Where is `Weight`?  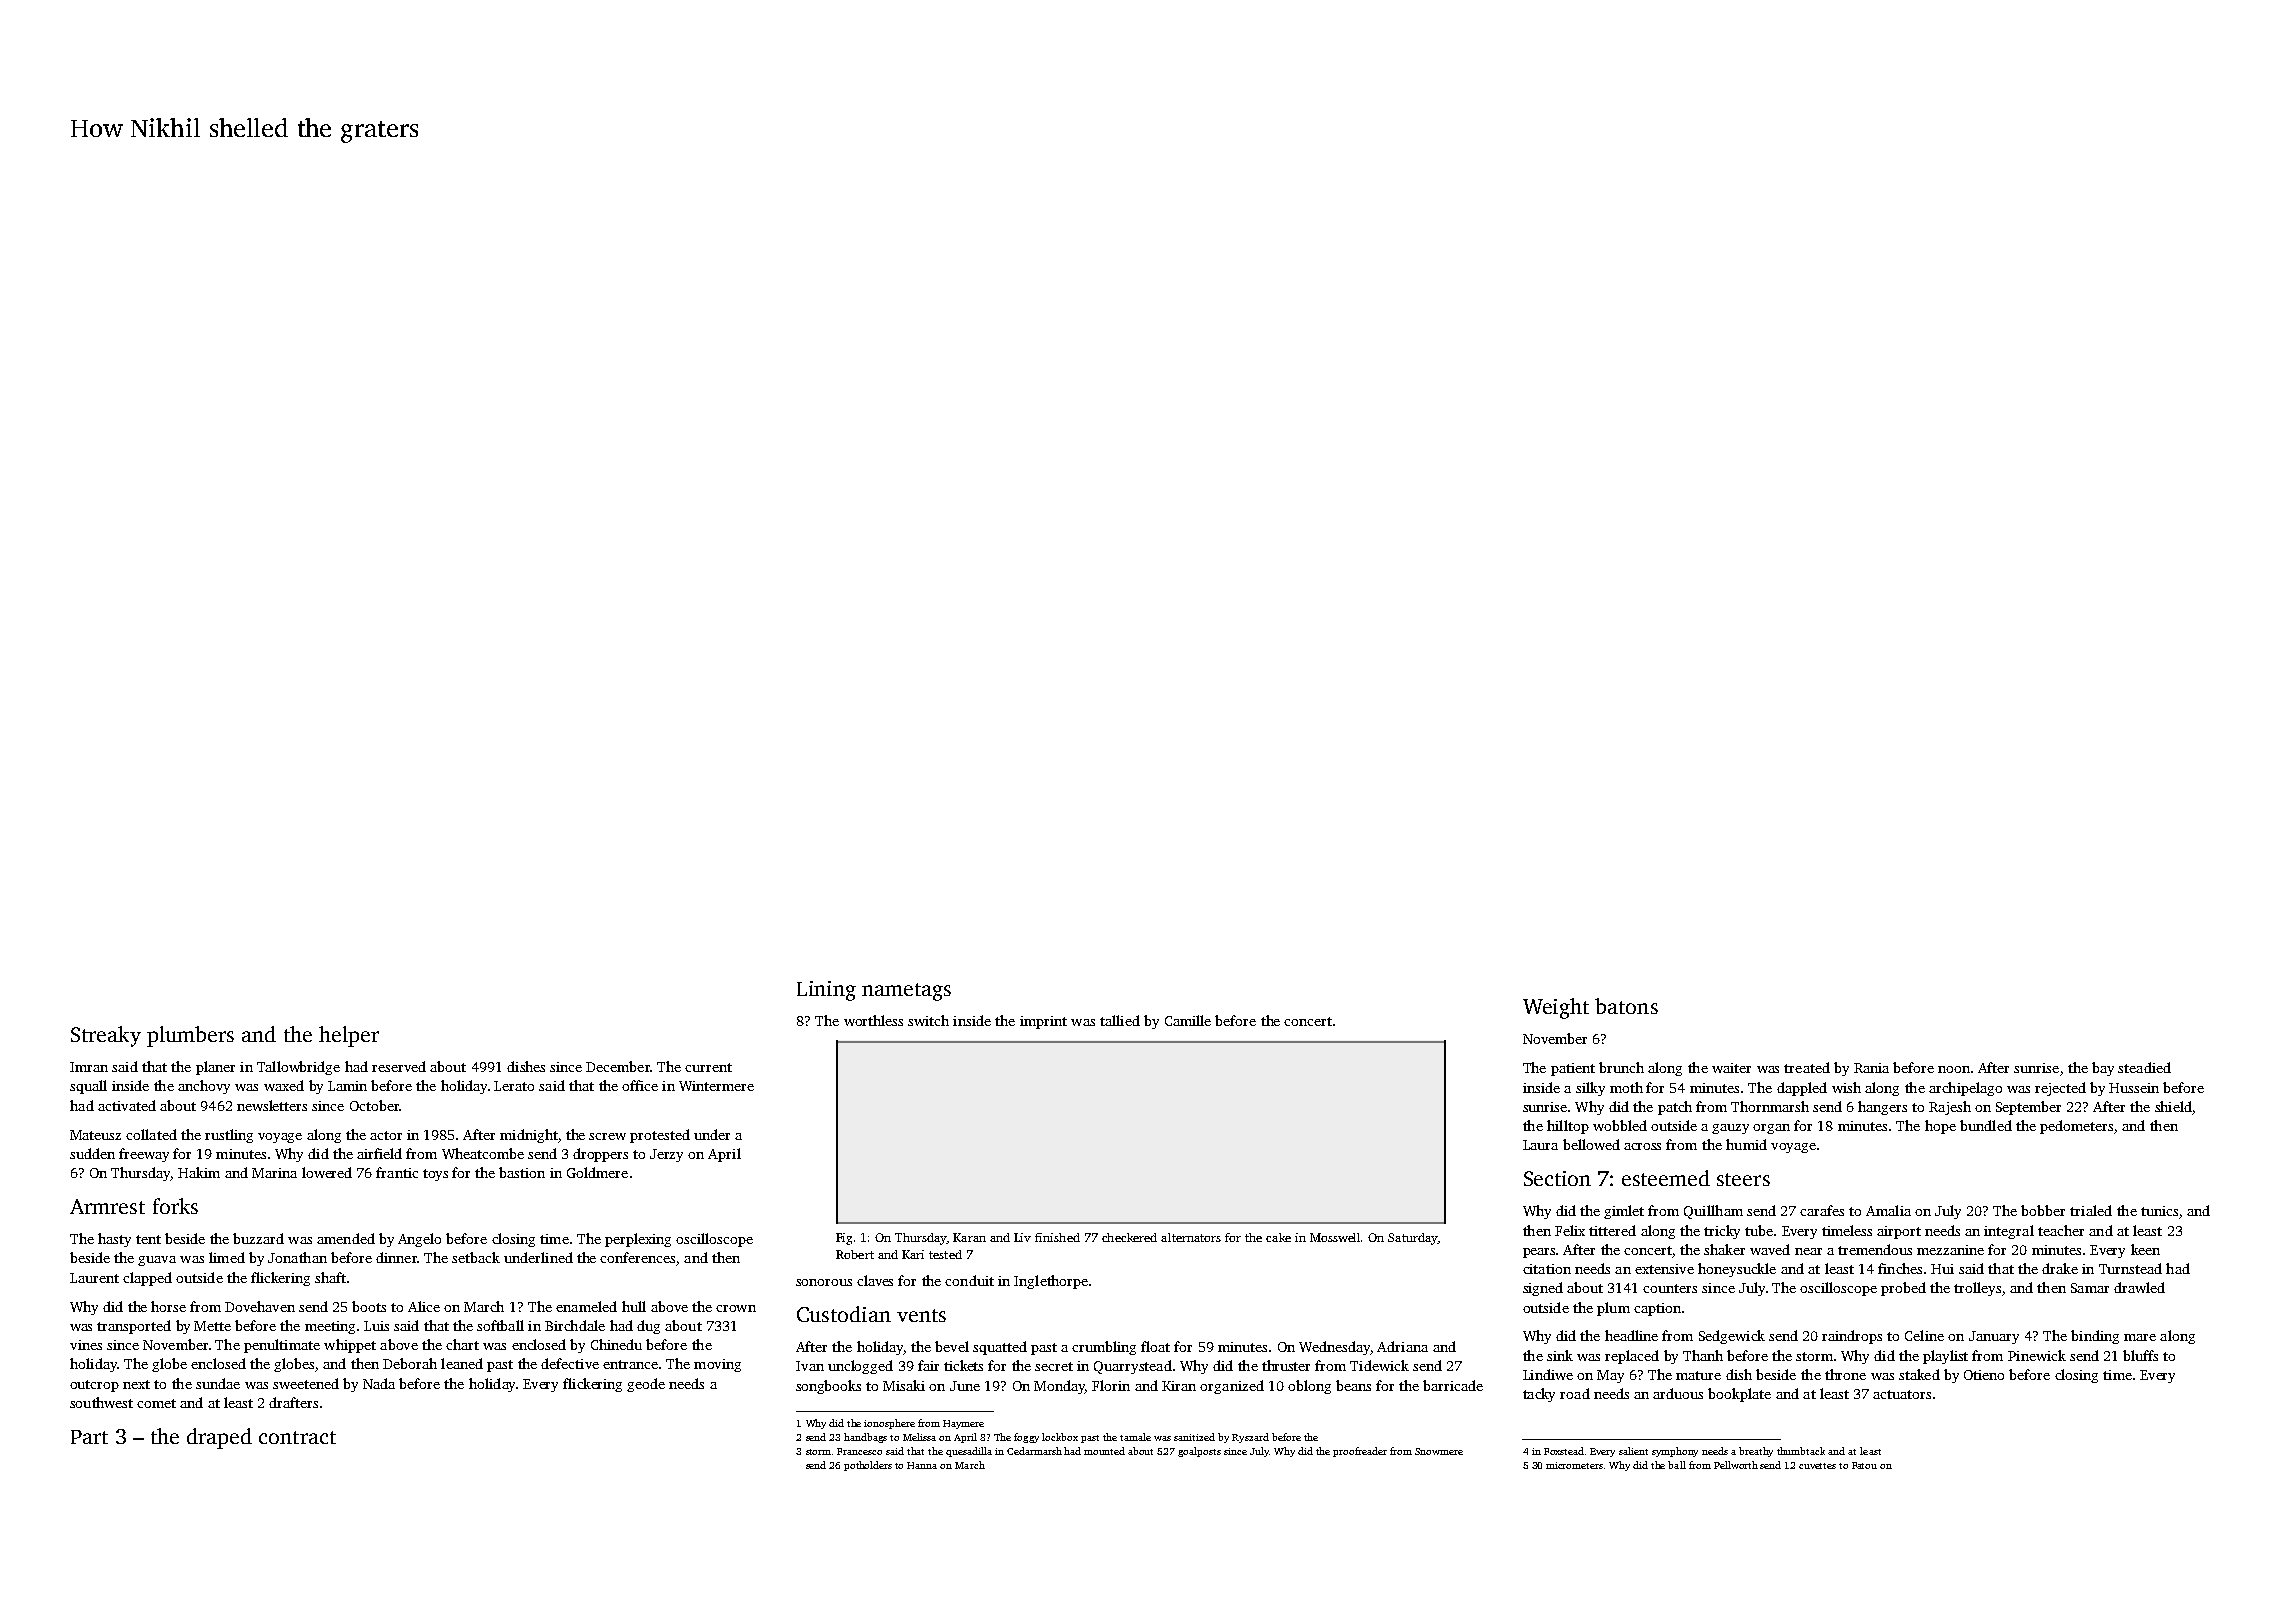 Weight is located at coordinates (1556, 1008).
